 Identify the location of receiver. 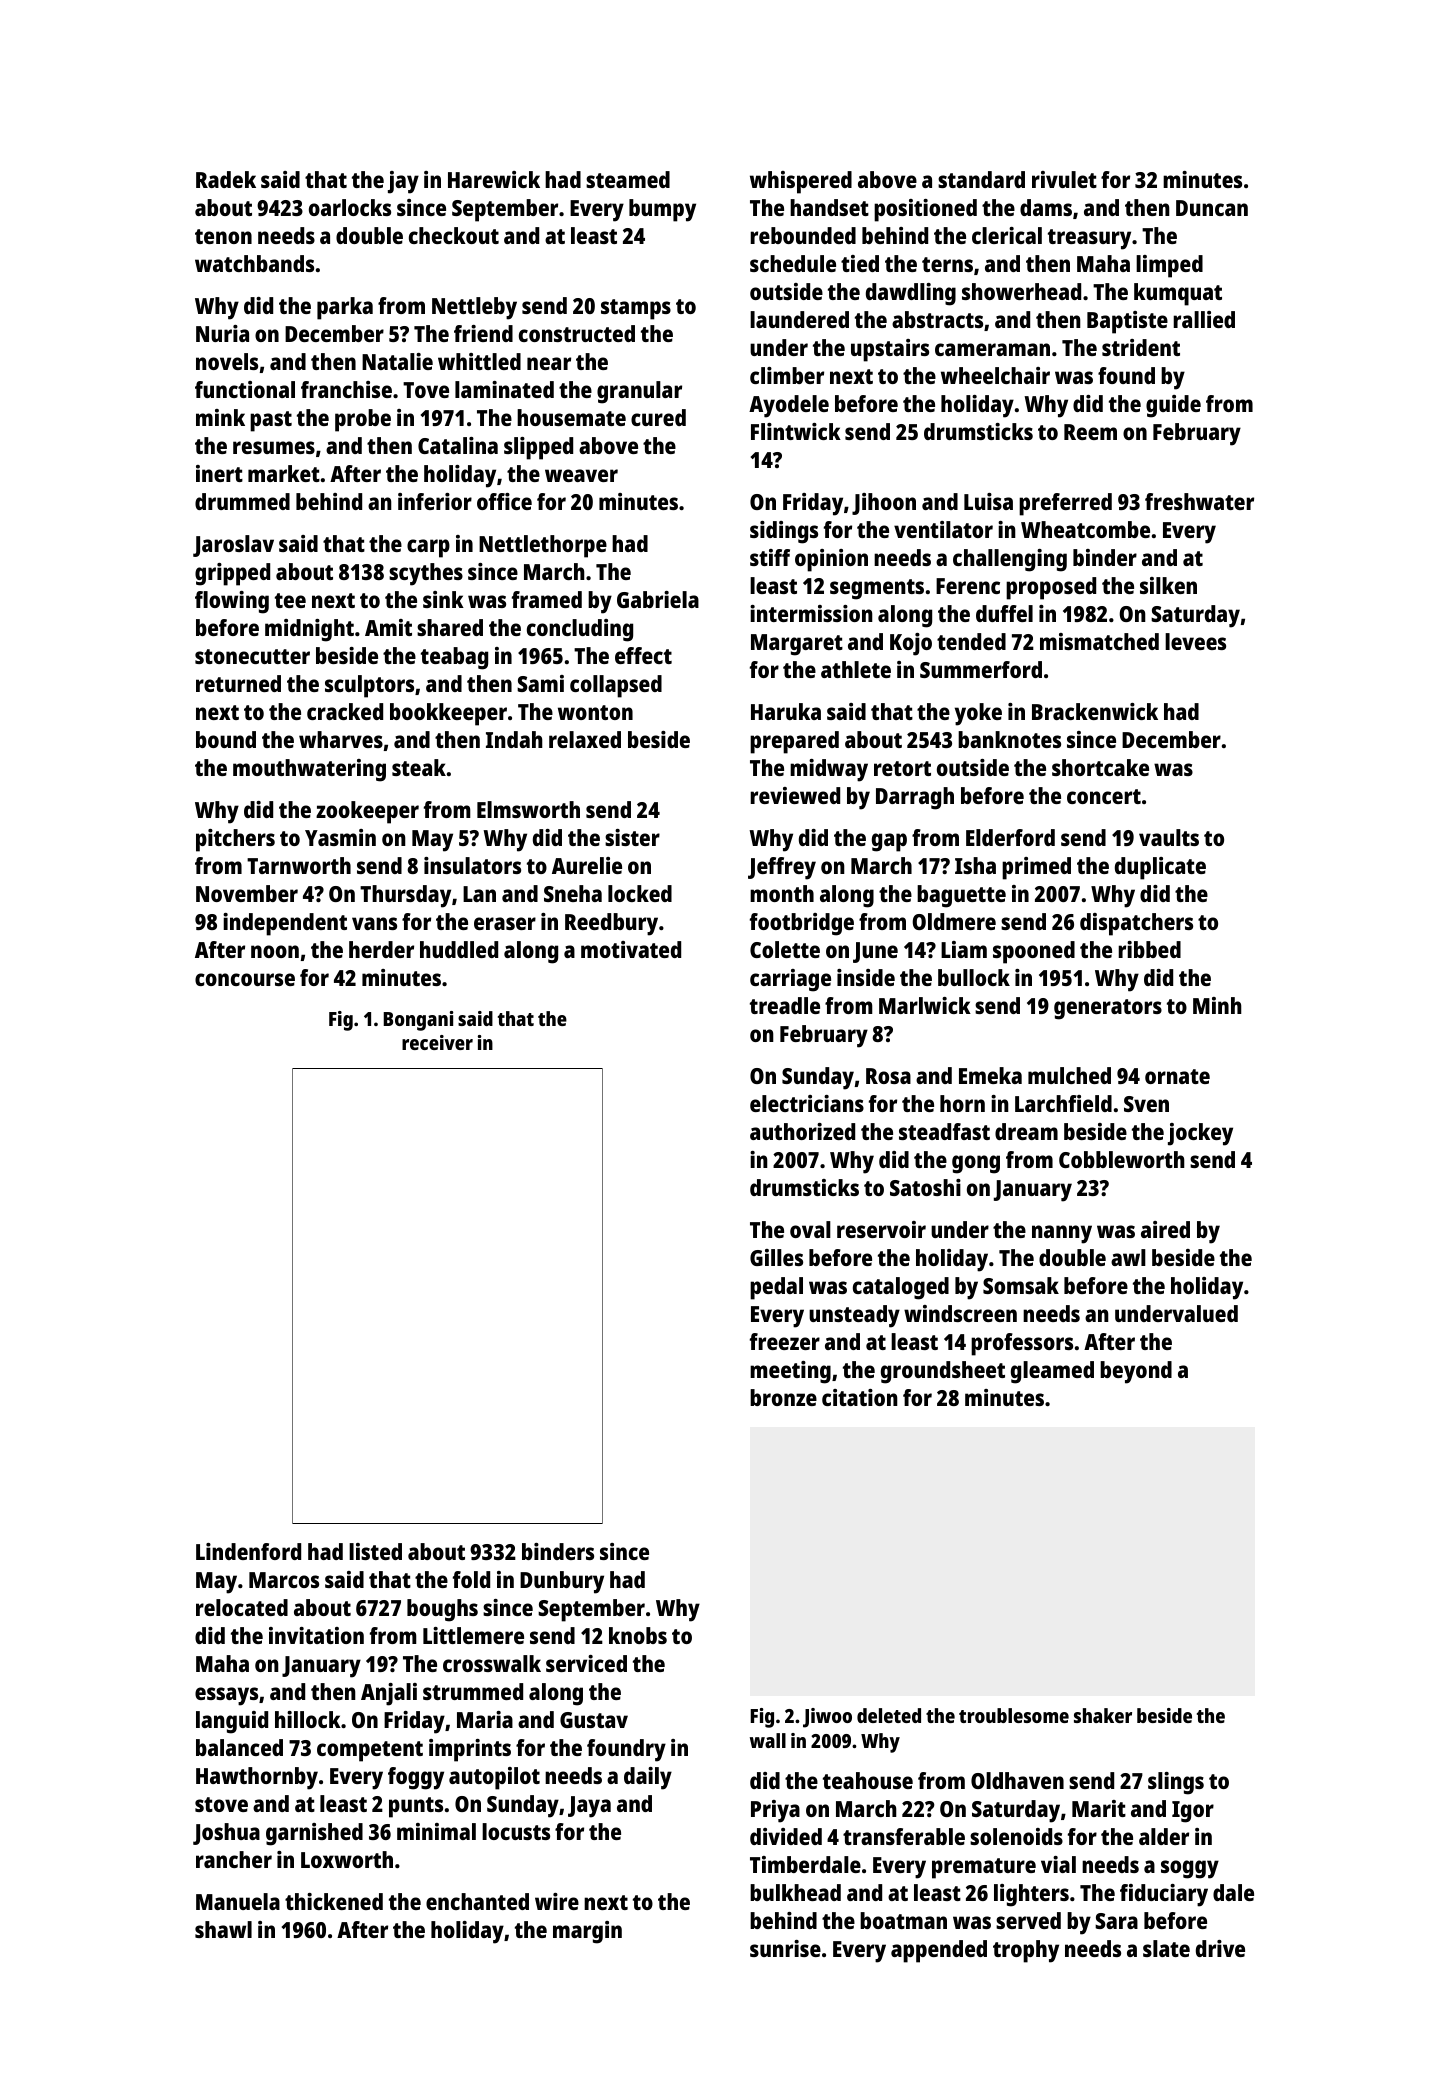
(437, 1042).
